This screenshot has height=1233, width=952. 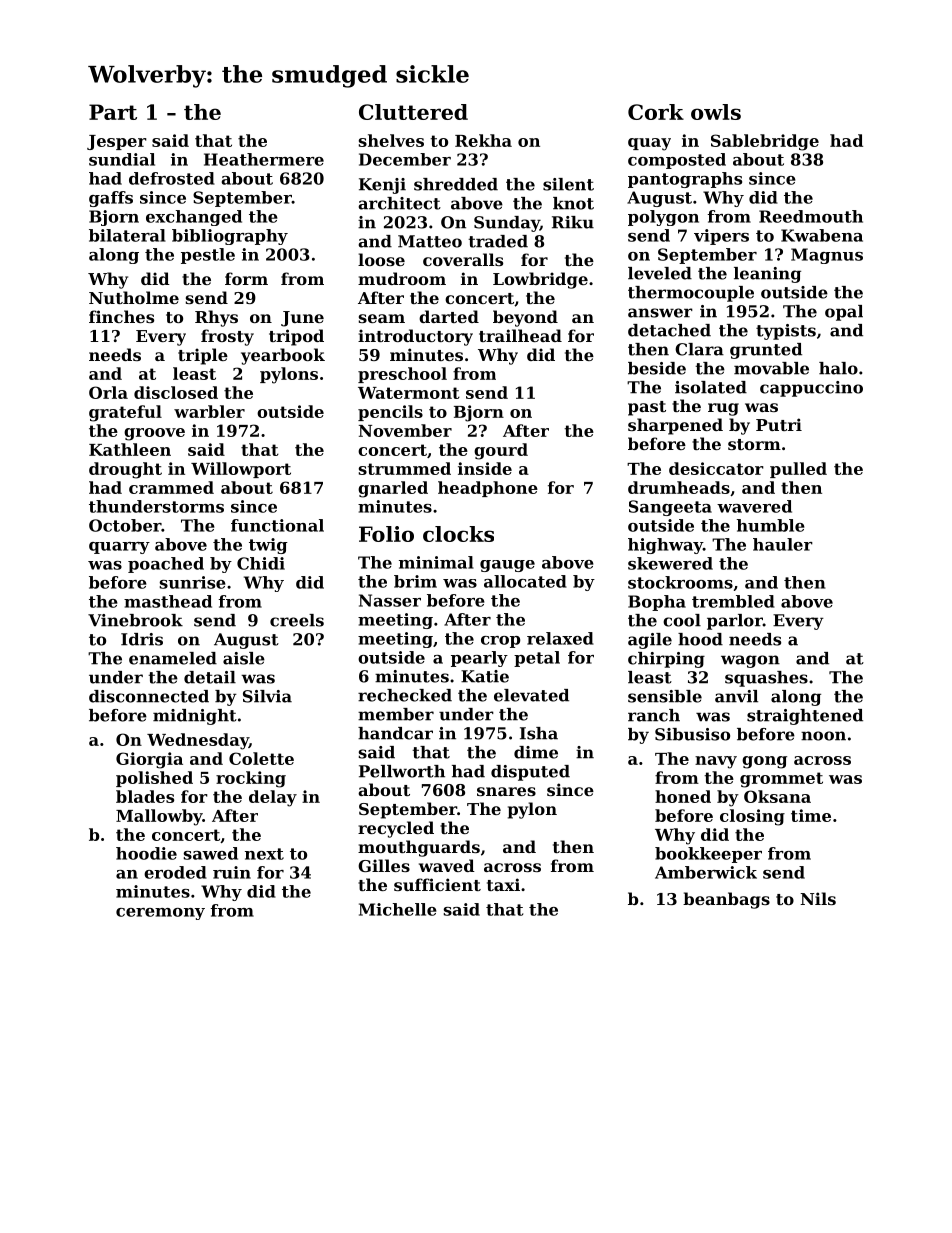 I want to click on delay, so click(x=273, y=798).
